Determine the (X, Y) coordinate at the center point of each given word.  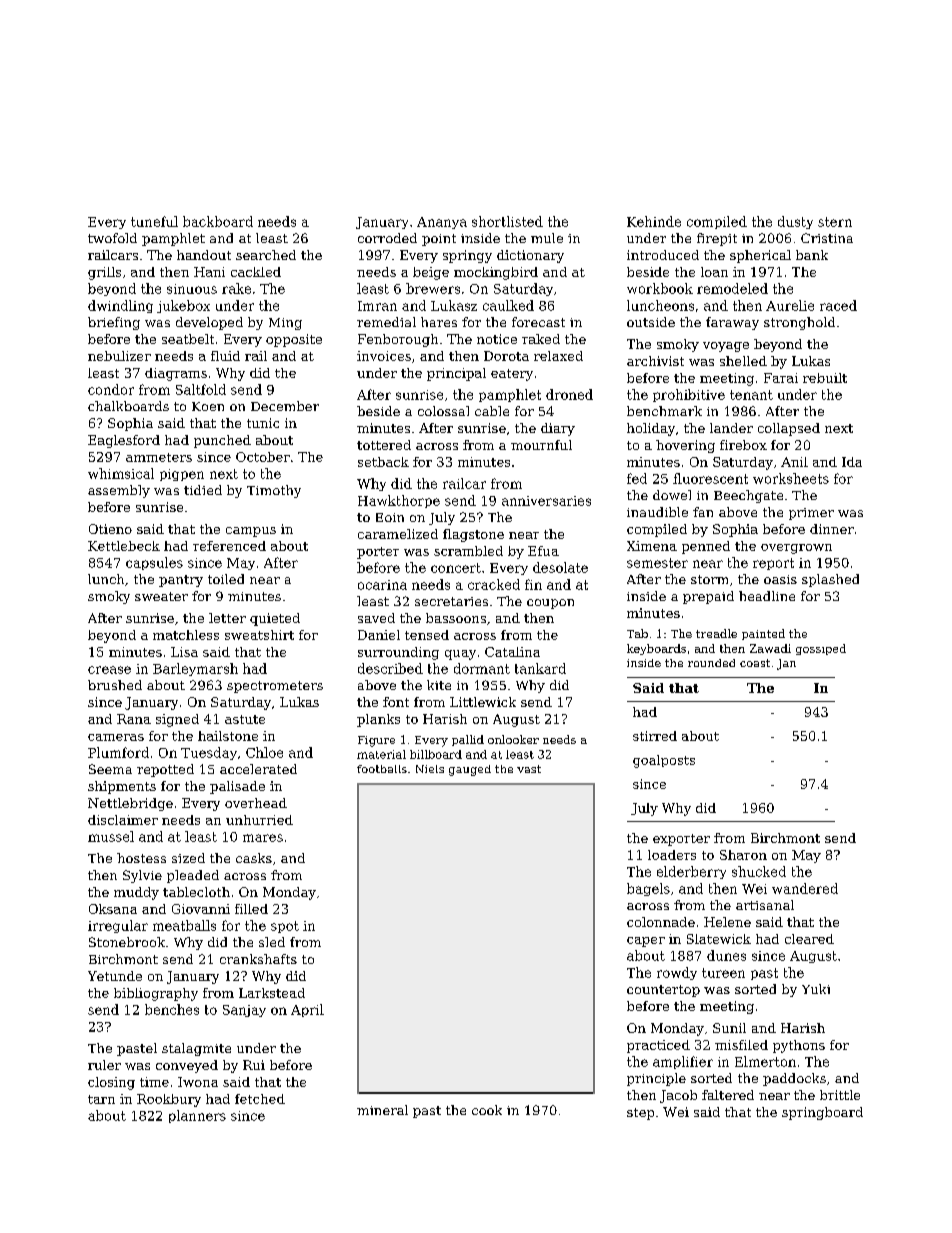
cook (487, 1110)
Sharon (743, 855)
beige (431, 273)
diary (558, 429)
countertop (663, 991)
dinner (832, 529)
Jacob (678, 1096)
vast (529, 769)
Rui (254, 1065)
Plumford (118, 752)
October (263, 457)
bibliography (156, 994)
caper (646, 942)
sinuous (192, 289)
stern (835, 222)
